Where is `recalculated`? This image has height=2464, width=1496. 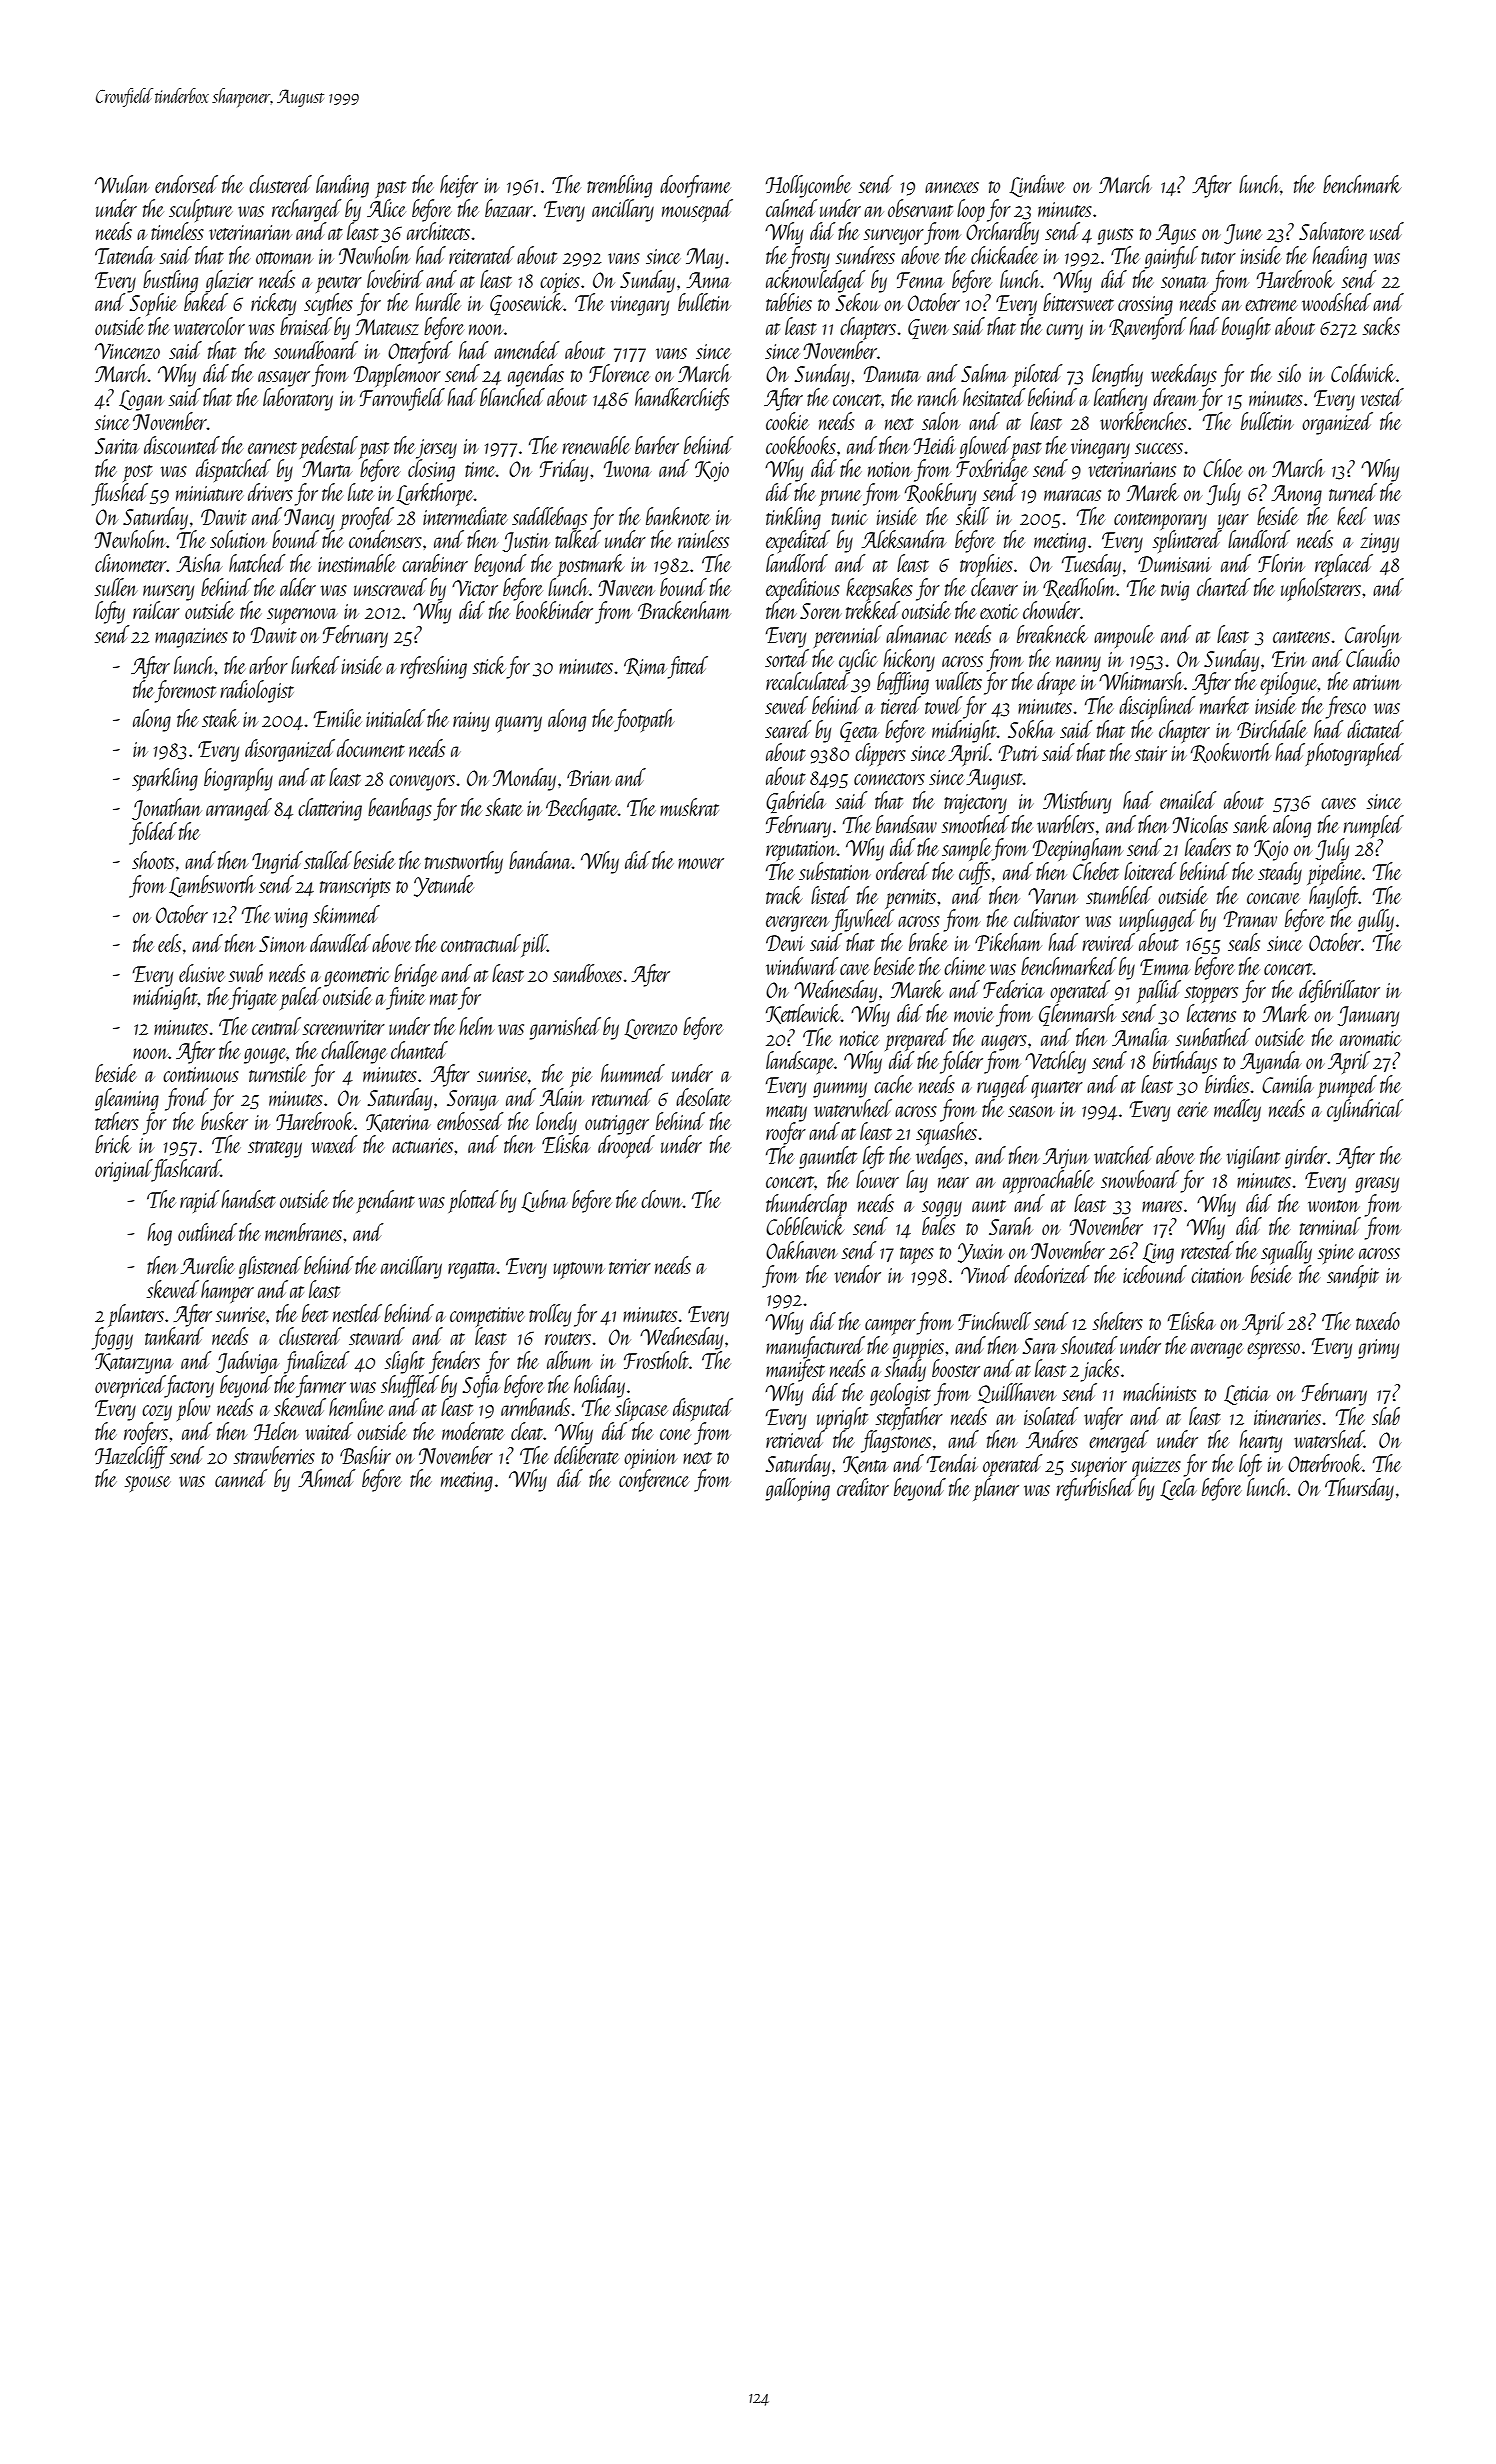 recalculated is located at coordinates (808, 681).
